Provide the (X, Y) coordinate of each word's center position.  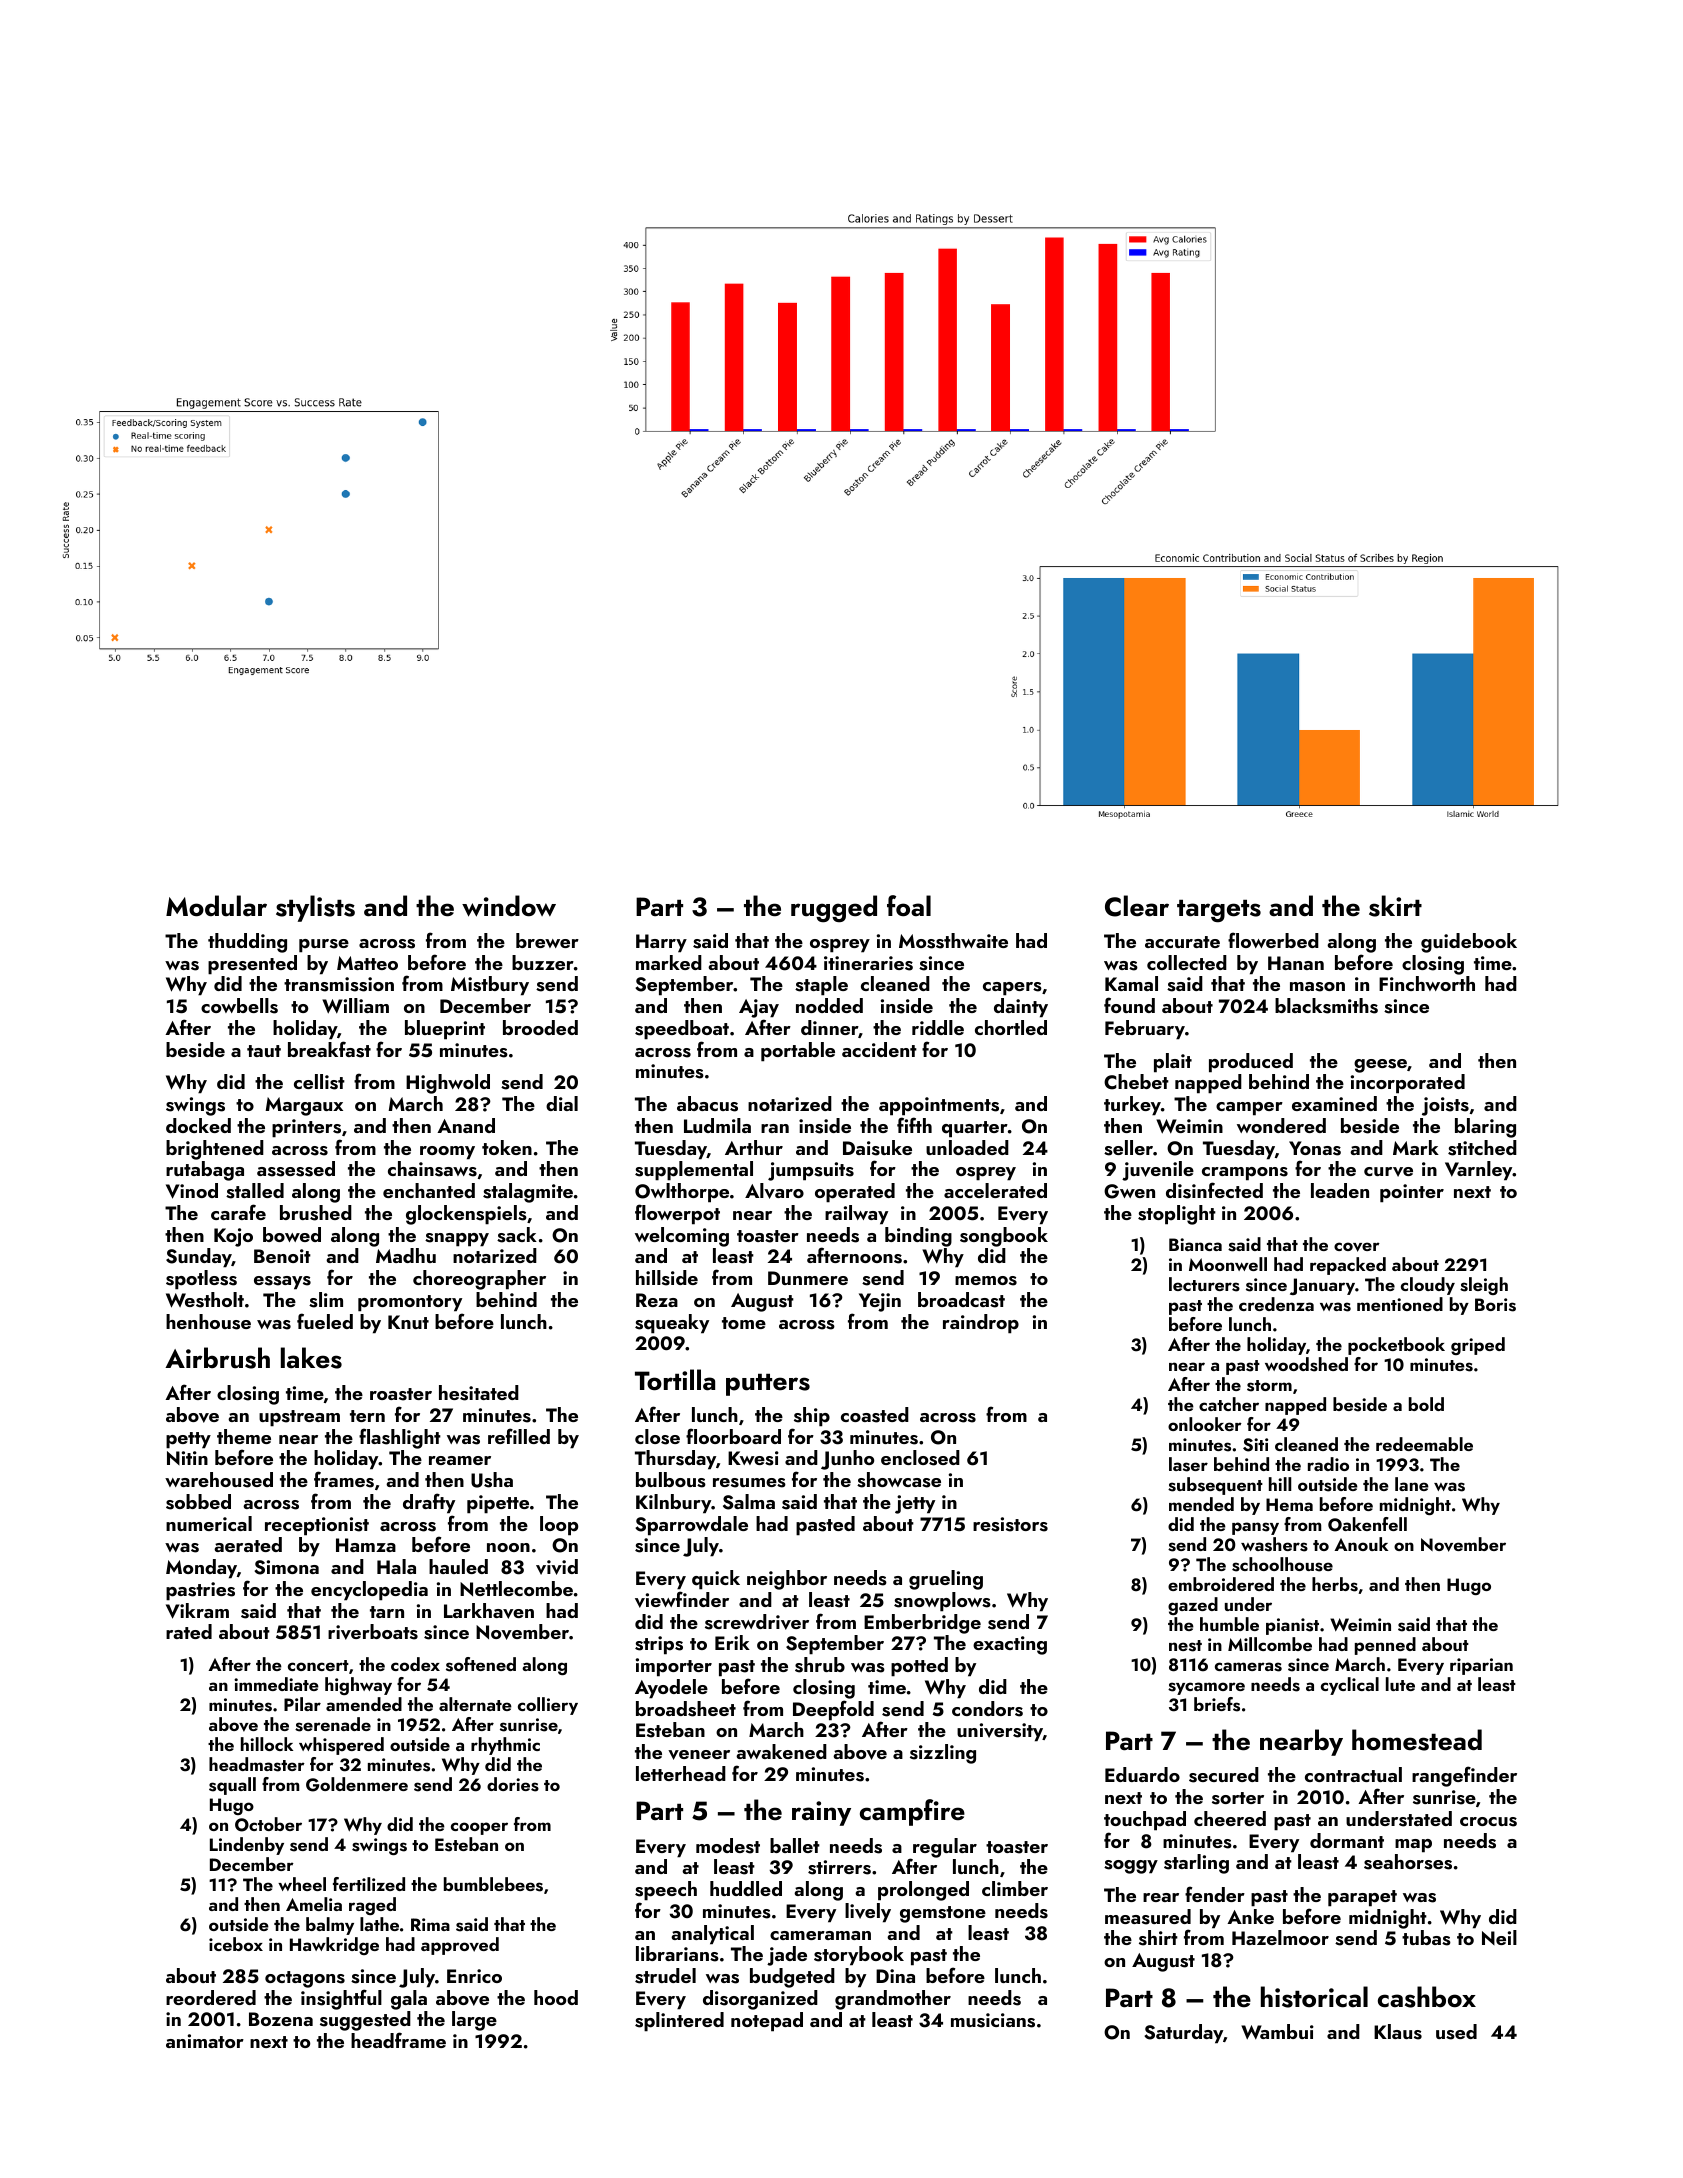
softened (481, 1664)
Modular (216, 906)
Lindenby (247, 1846)
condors (987, 1709)
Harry (661, 943)
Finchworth (1427, 983)
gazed (1193, 1606)
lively (868, 1913)
